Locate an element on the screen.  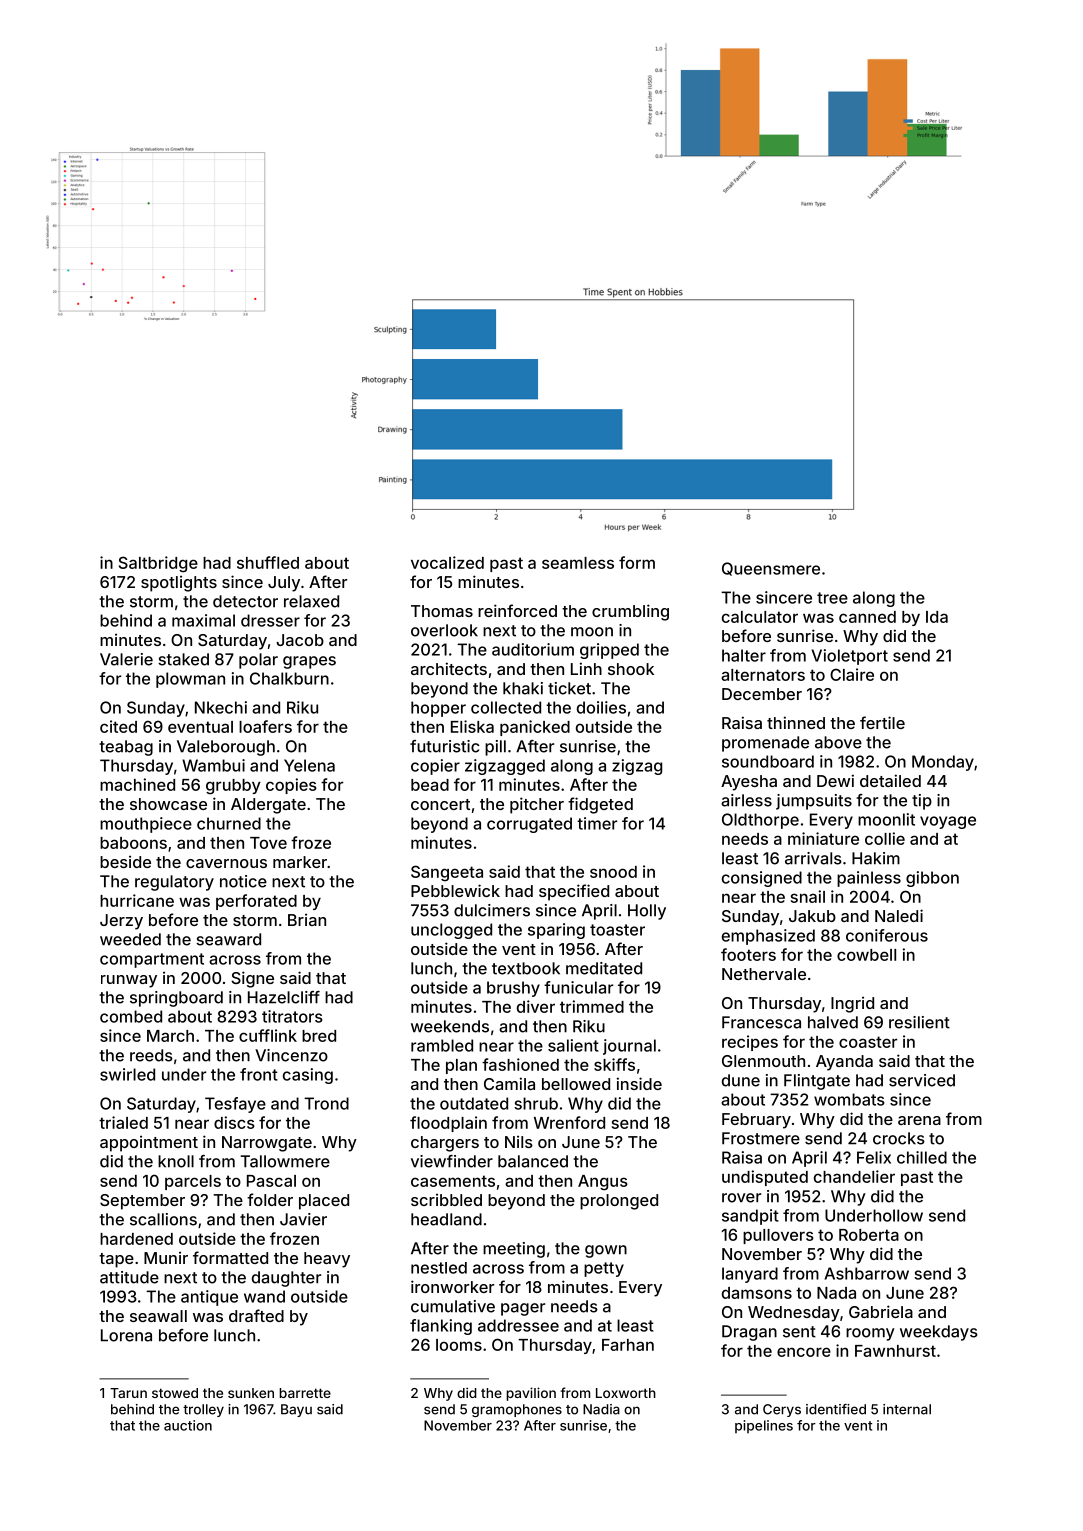
Frostmere is located at coordinates (761, 1138).
